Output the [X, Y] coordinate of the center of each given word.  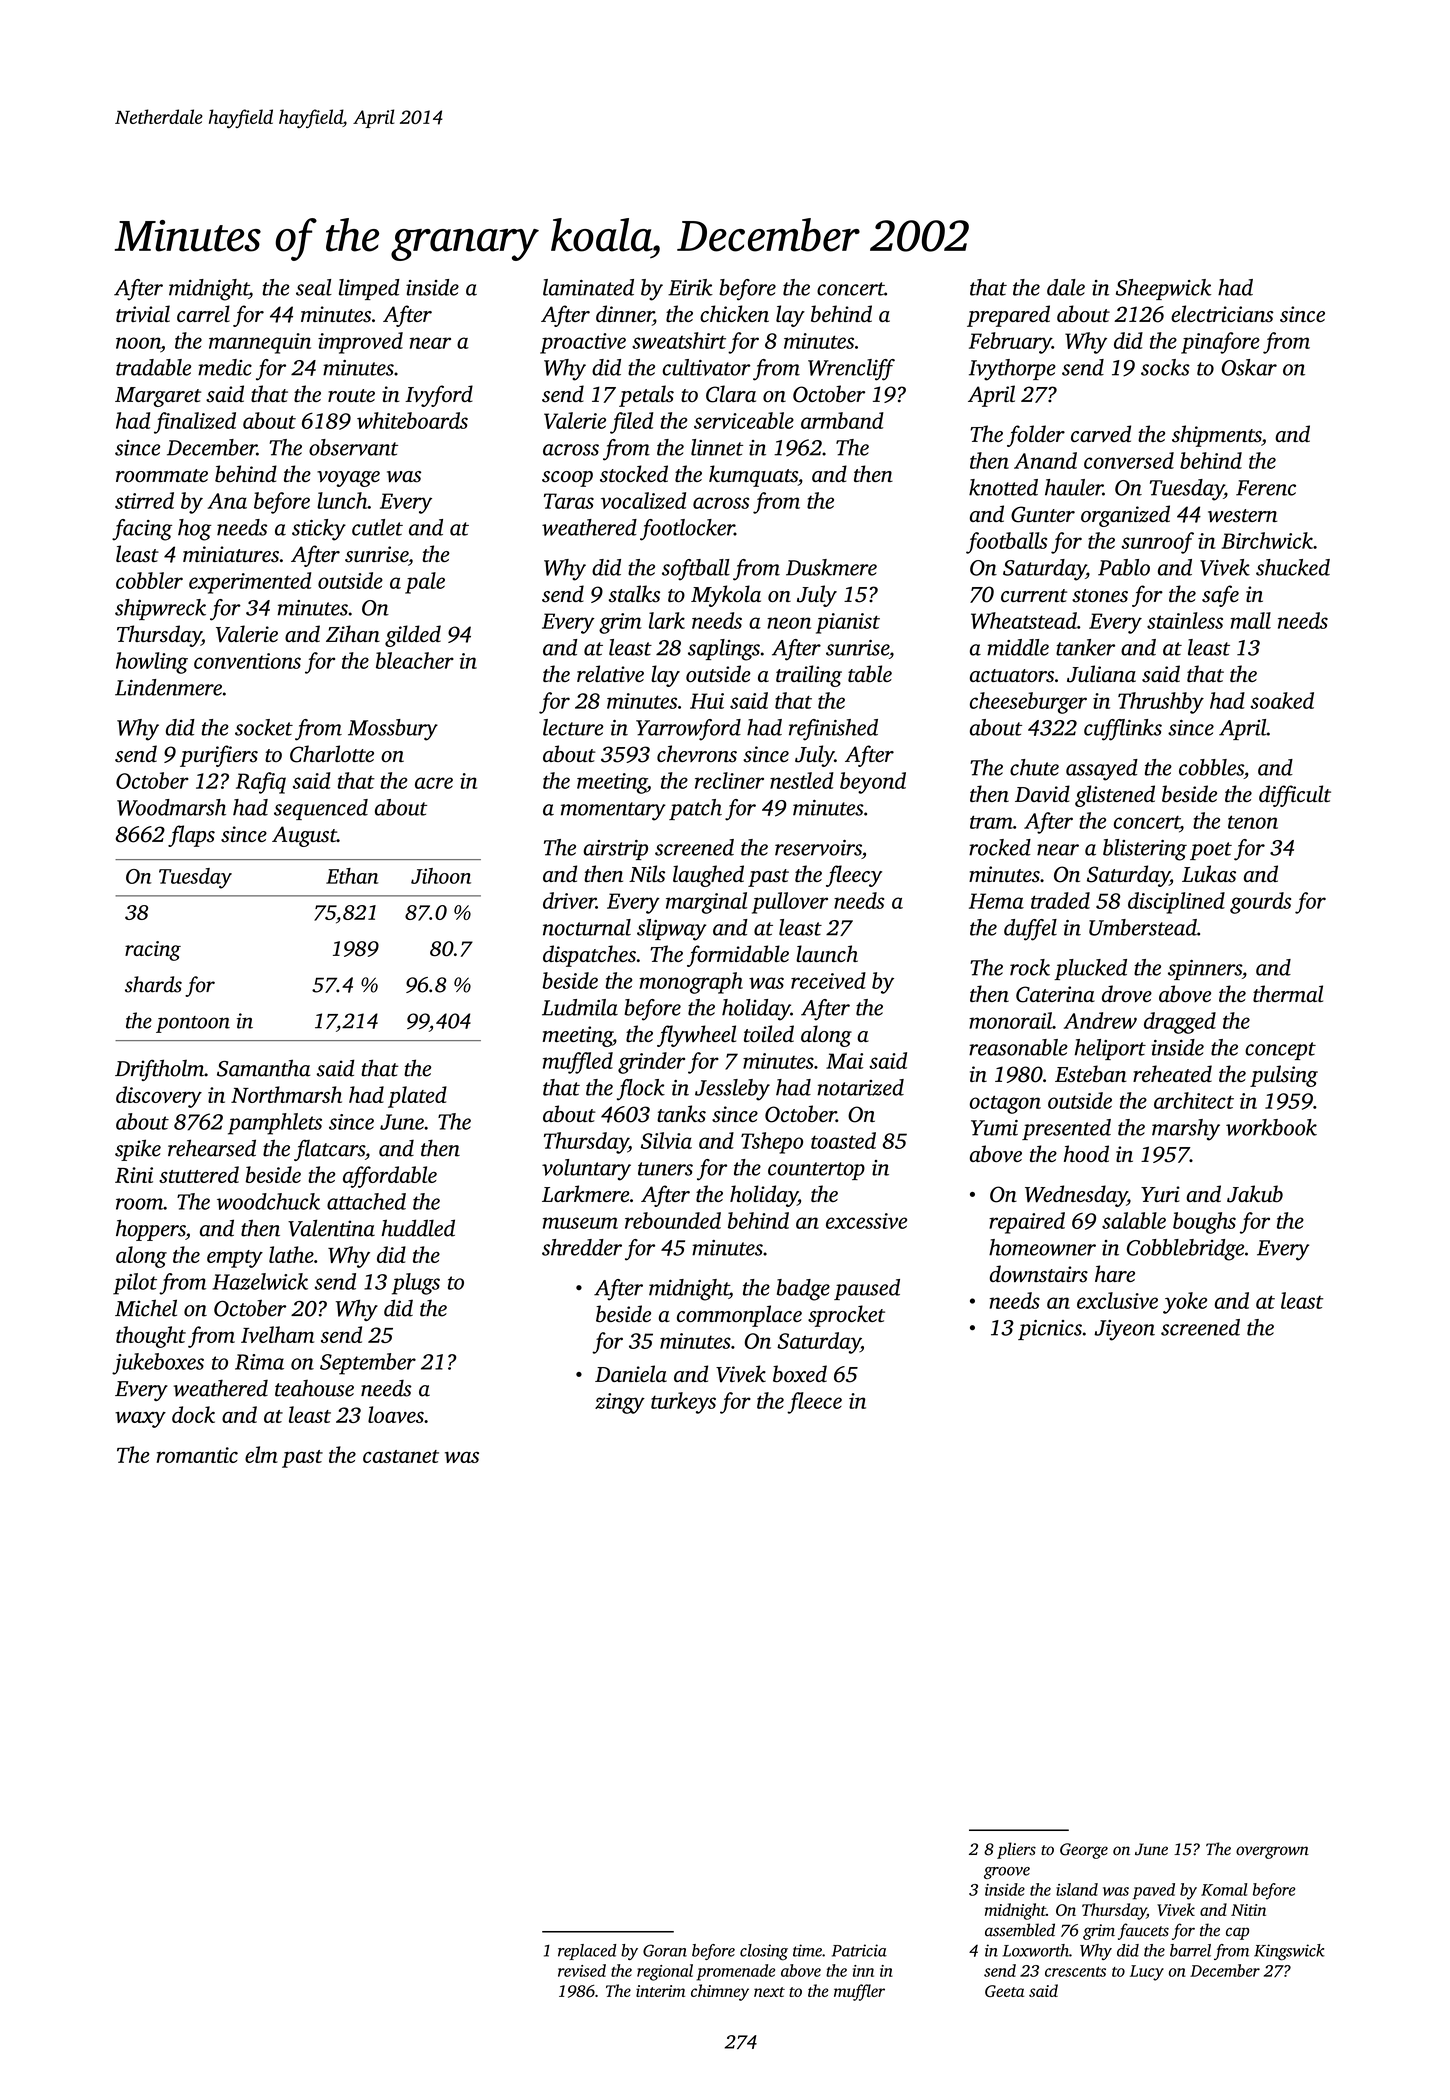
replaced [587, 1952]
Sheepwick [1163, 289]
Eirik [690, 287]
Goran [665, 1950]
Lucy [1147, 1973]
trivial [143, 313]
